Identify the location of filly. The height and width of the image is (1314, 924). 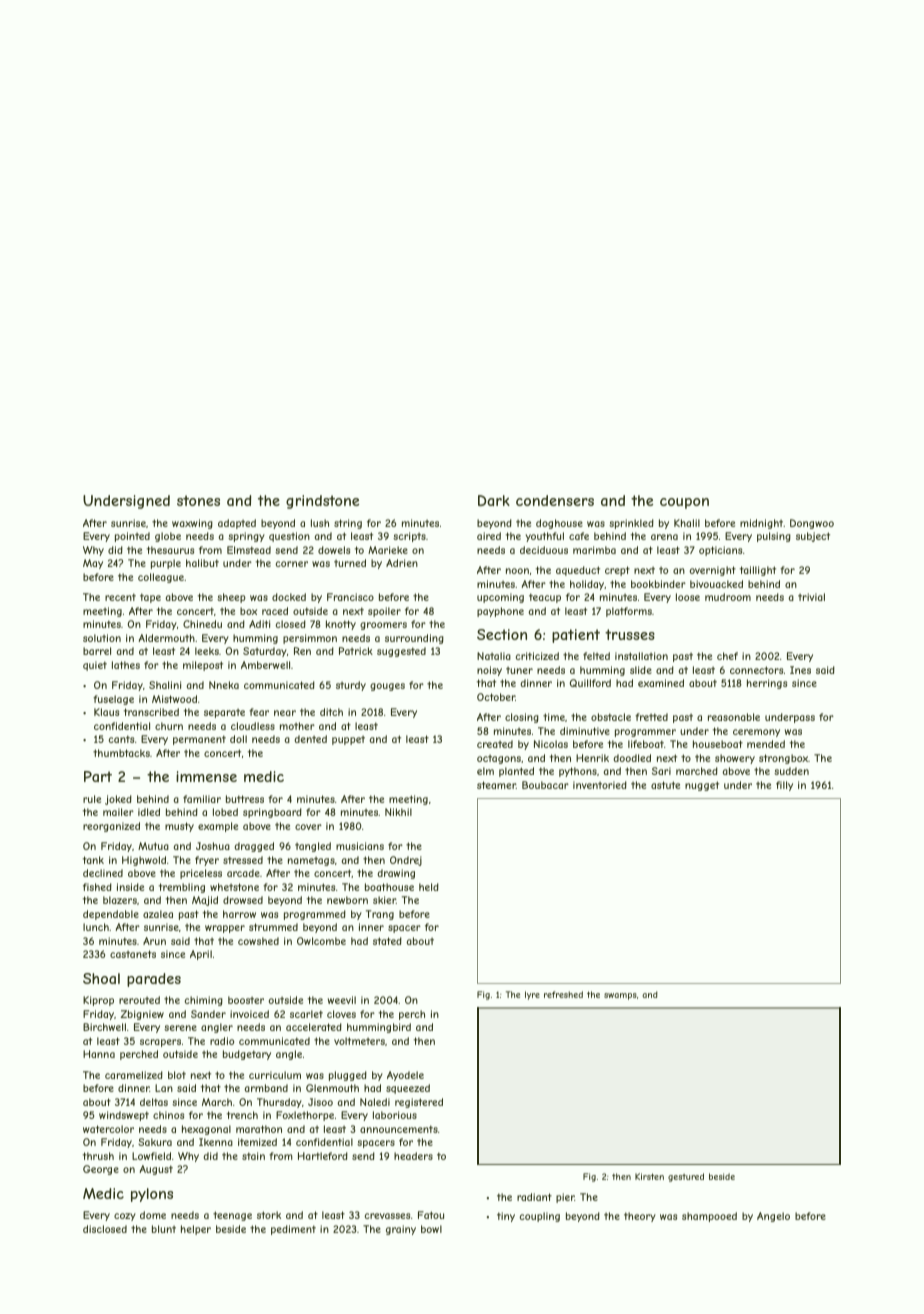
(784, 786).
